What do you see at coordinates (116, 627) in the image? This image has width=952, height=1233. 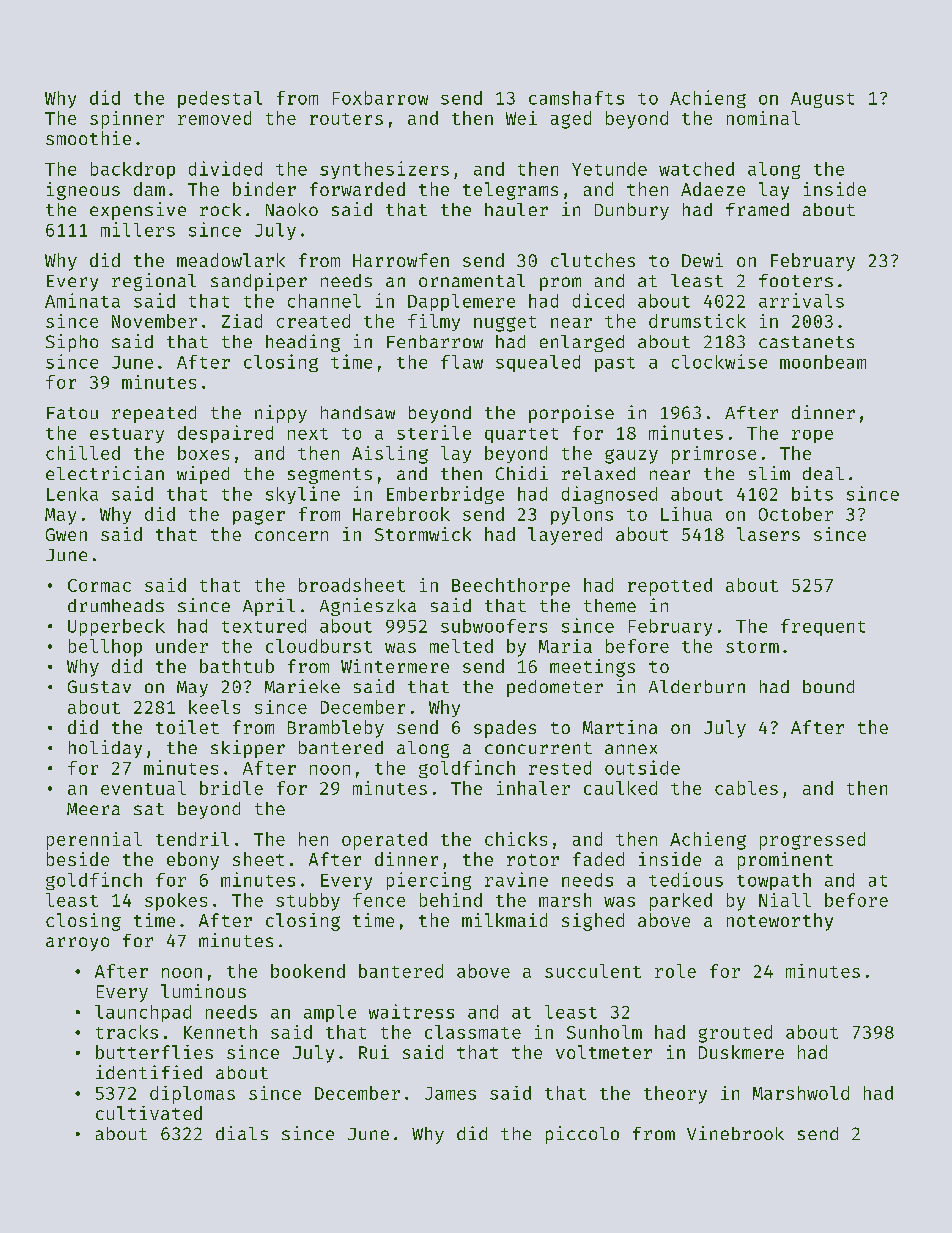 I see `Upperbeck` at bounding box center [116, 627].
